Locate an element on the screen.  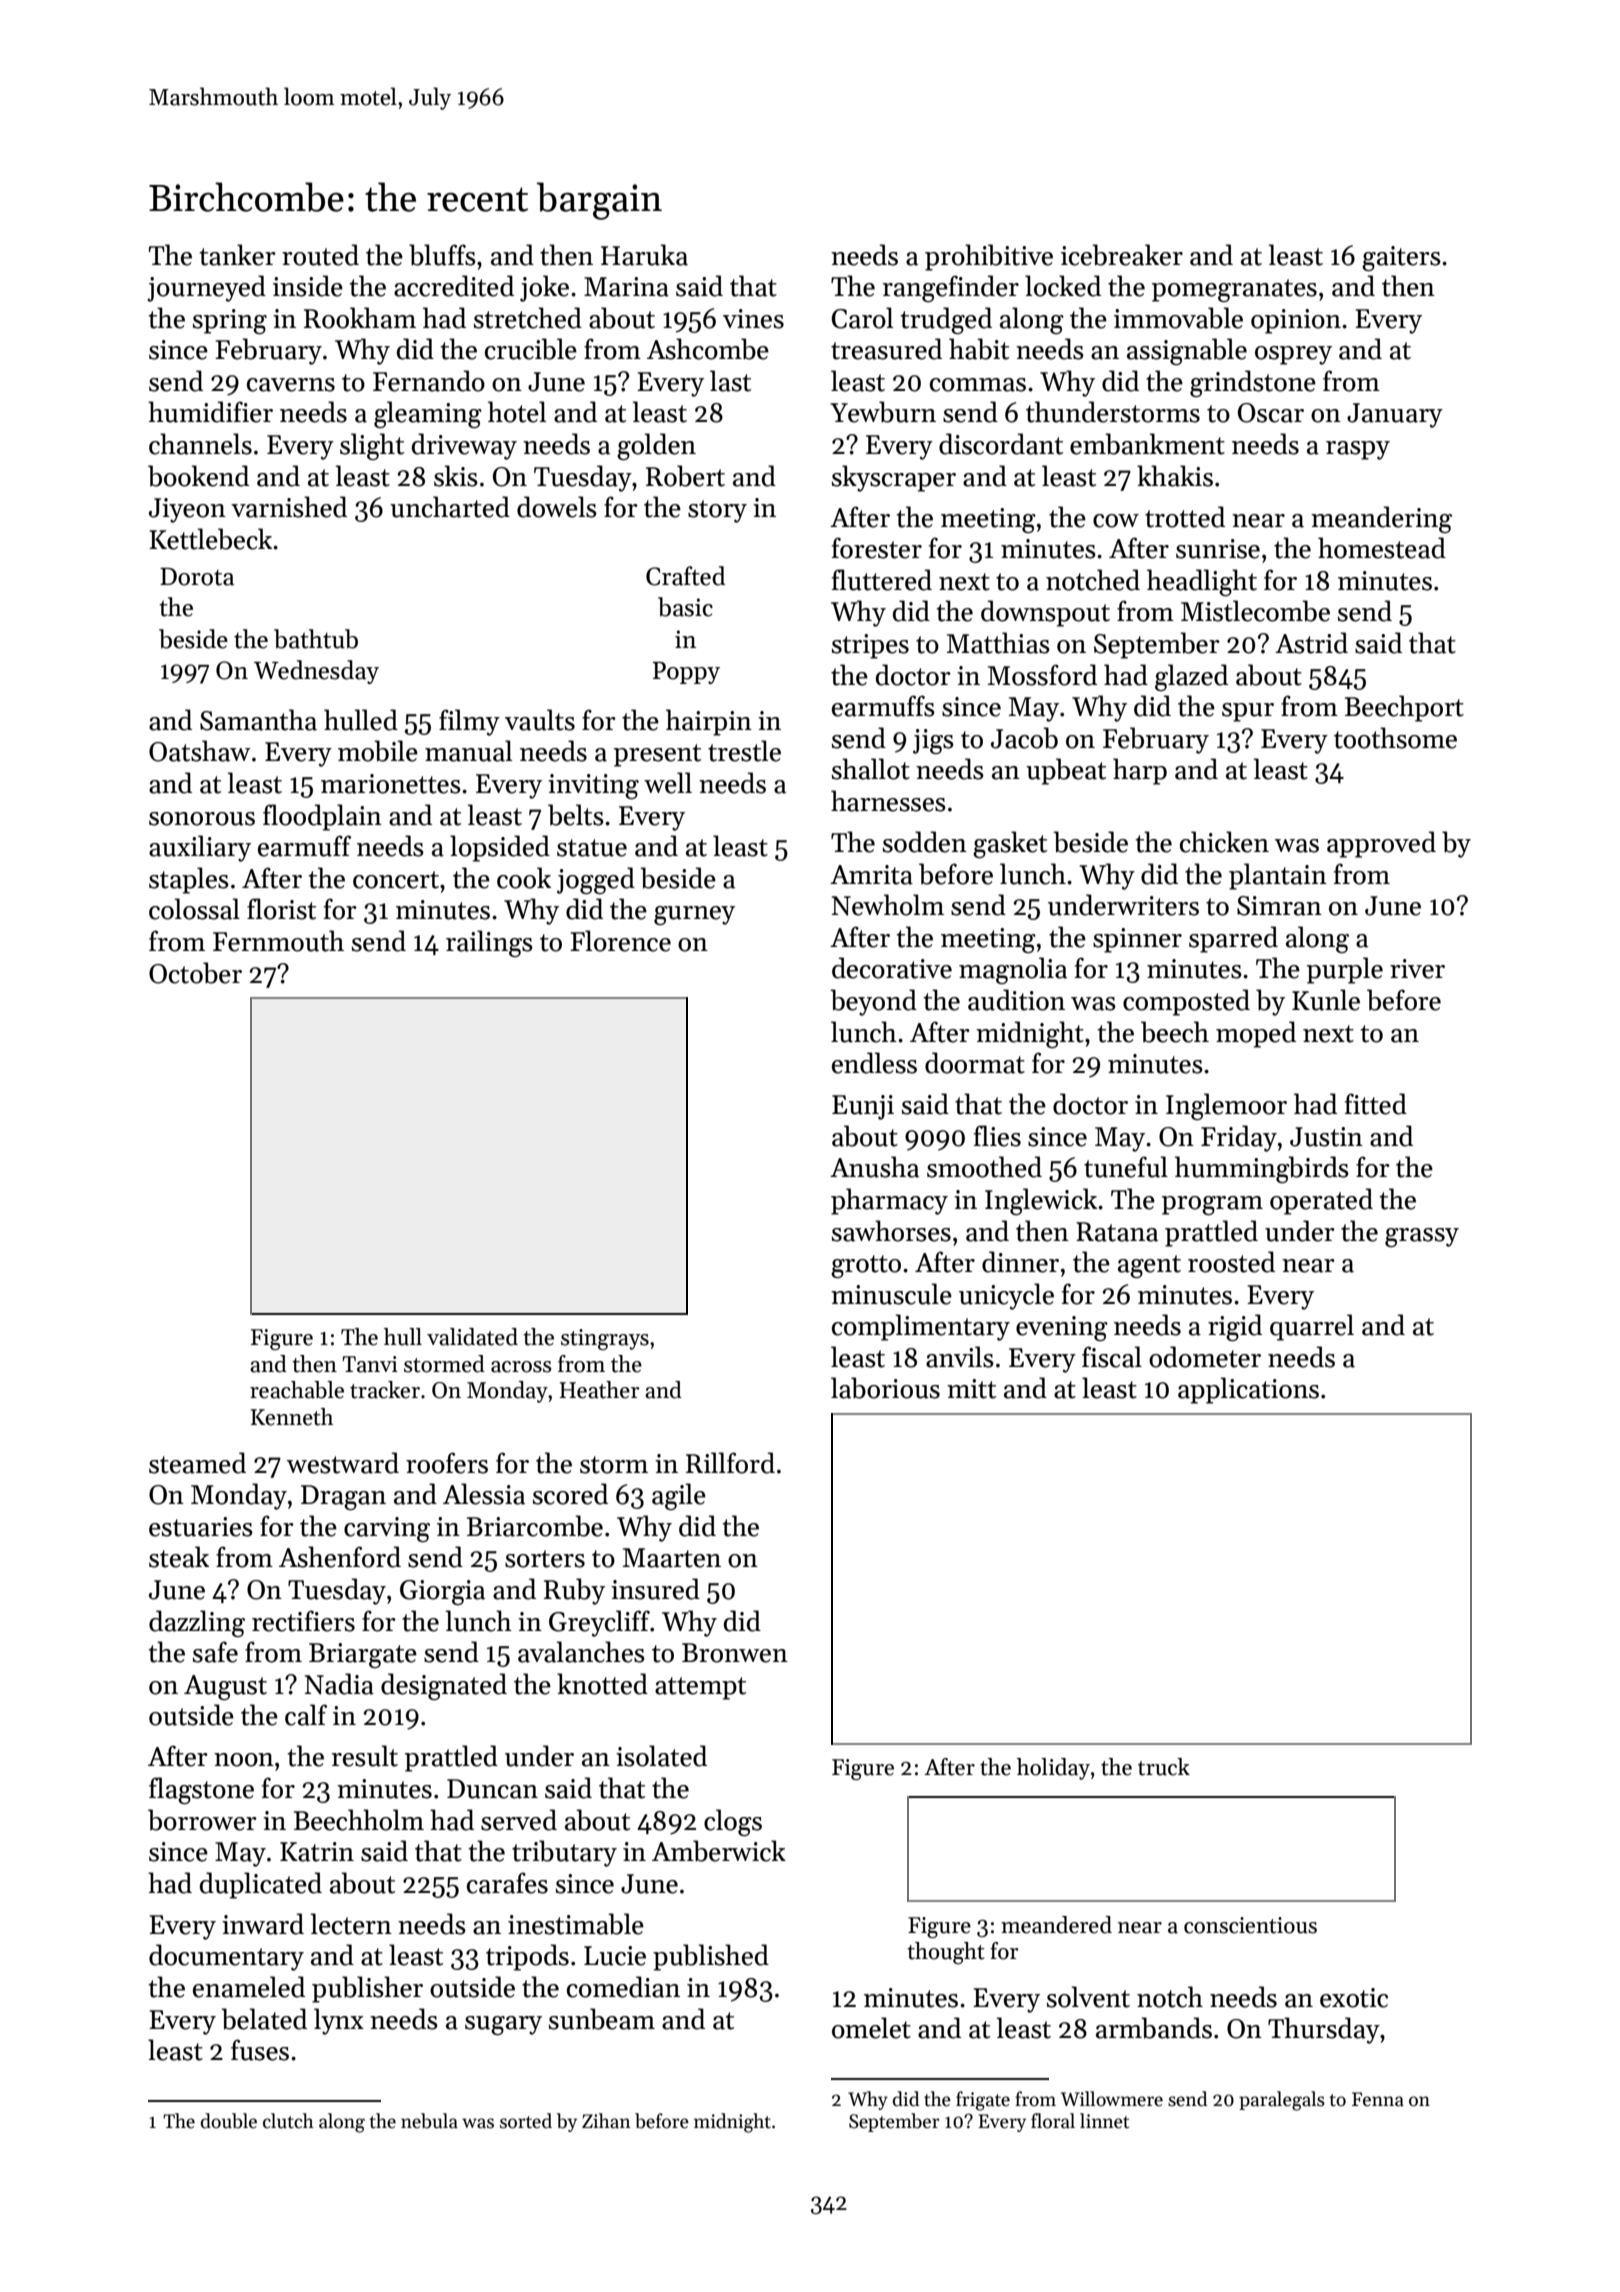
fuses is located at coordinates (260, 2050).
